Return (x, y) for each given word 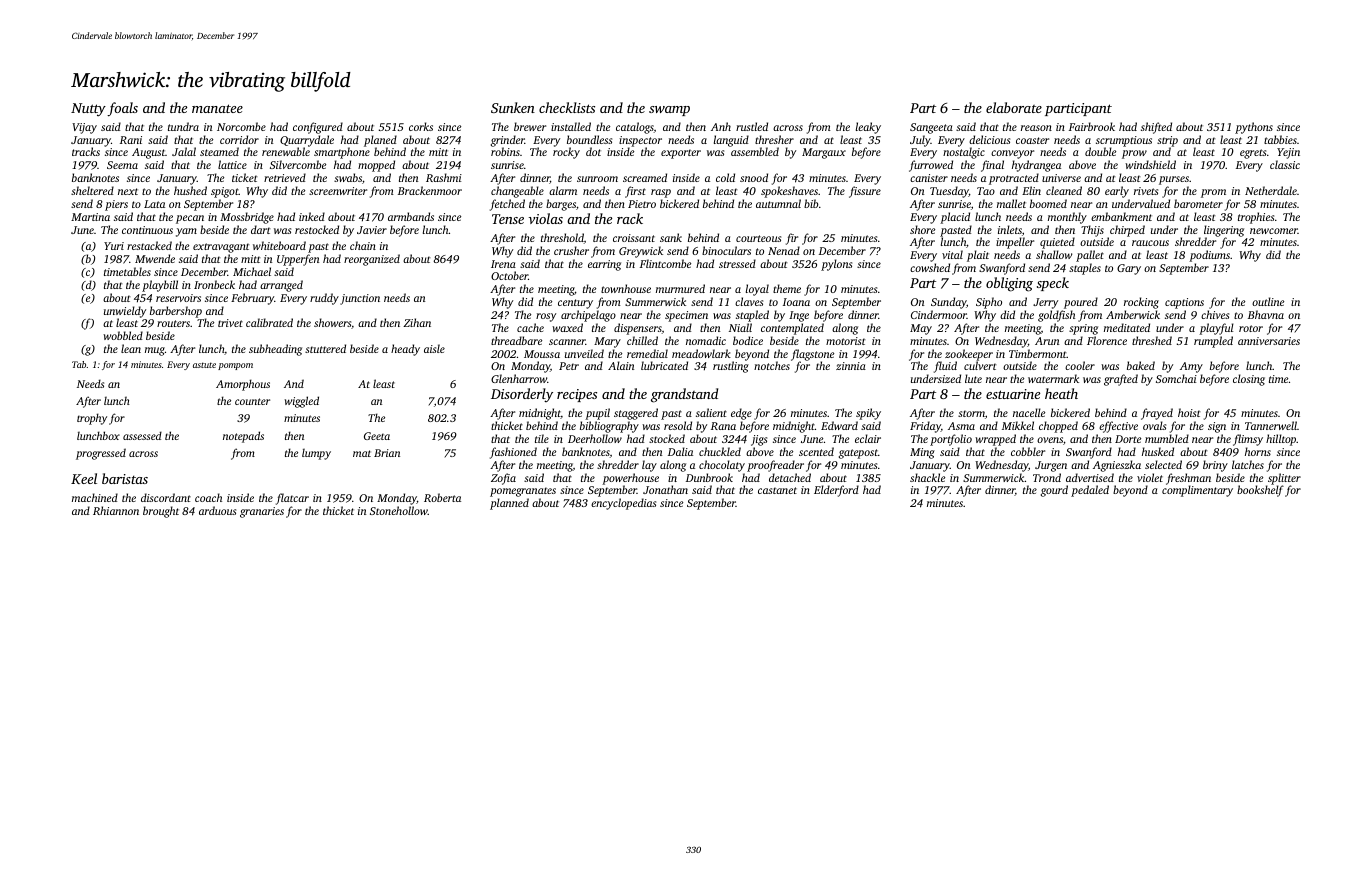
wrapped (995, 440)
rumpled (1213, 342)
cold (725, 177)
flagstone (812, 355)
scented (816, 451)
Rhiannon (116, 510)
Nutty (88, 110)
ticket (245, 177)
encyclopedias (623, 504)
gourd (1054, 491)
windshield (1150, 164)
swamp (669, 111)
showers (332, 322)
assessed (142, 435)
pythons (1254, 128)
